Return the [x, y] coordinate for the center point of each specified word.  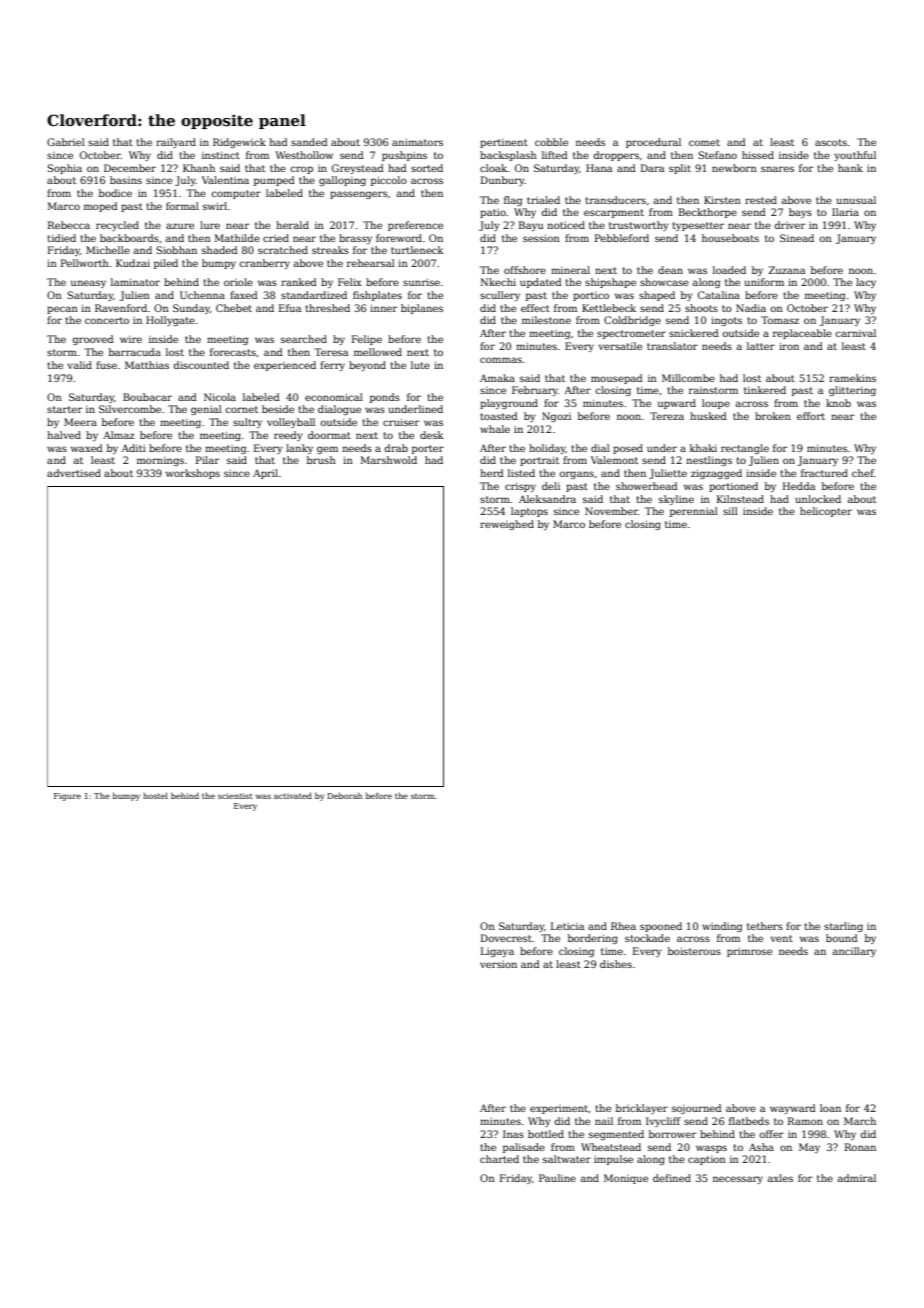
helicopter [826, 512]
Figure [67, 797]
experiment [559, 1109]
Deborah [344, 795]
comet [704, 142]
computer [236, 194]
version [498, 964]
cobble [551, 142]
